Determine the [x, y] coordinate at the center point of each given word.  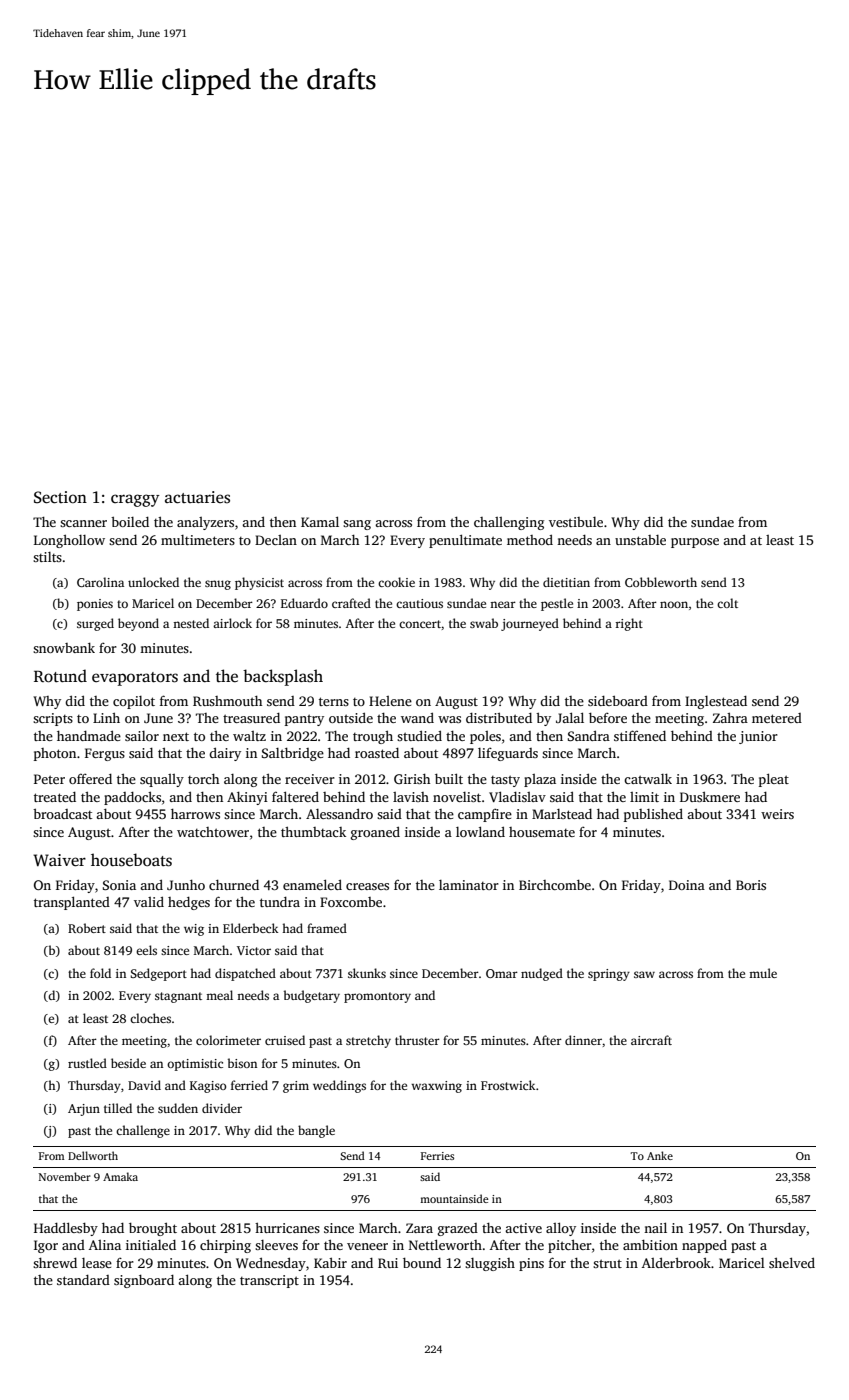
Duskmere [710, 796]
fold [100, 973]
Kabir [330, 1263]
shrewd [55, 1263]
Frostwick [508, 1085]
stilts [47, 557]
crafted [351, 603]
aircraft [651, 1040]
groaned [375, 833]
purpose [695, 543]
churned [234, 885]
